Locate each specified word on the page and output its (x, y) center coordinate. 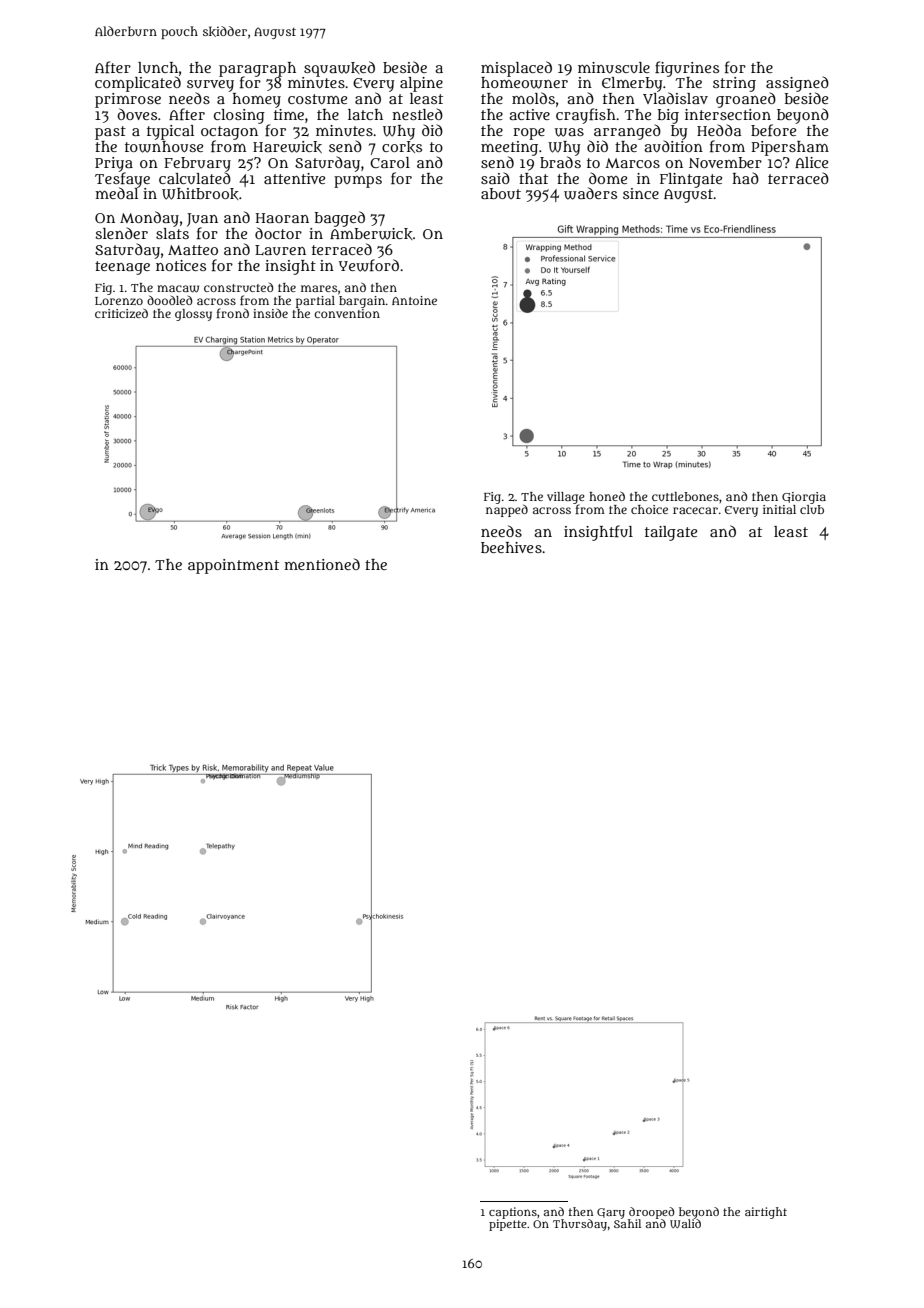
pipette (508, 1225)
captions (513, 1213)
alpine (421, 84)
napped (507, 511)
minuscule (614, 67)
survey (210, 86)
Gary (611, 1213)
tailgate (671, 533)
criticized (121, 313)
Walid (685, 1223)
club (812, 509)
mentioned (322, 564)
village (566, 498)
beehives (511, 547)
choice (649, 509)
